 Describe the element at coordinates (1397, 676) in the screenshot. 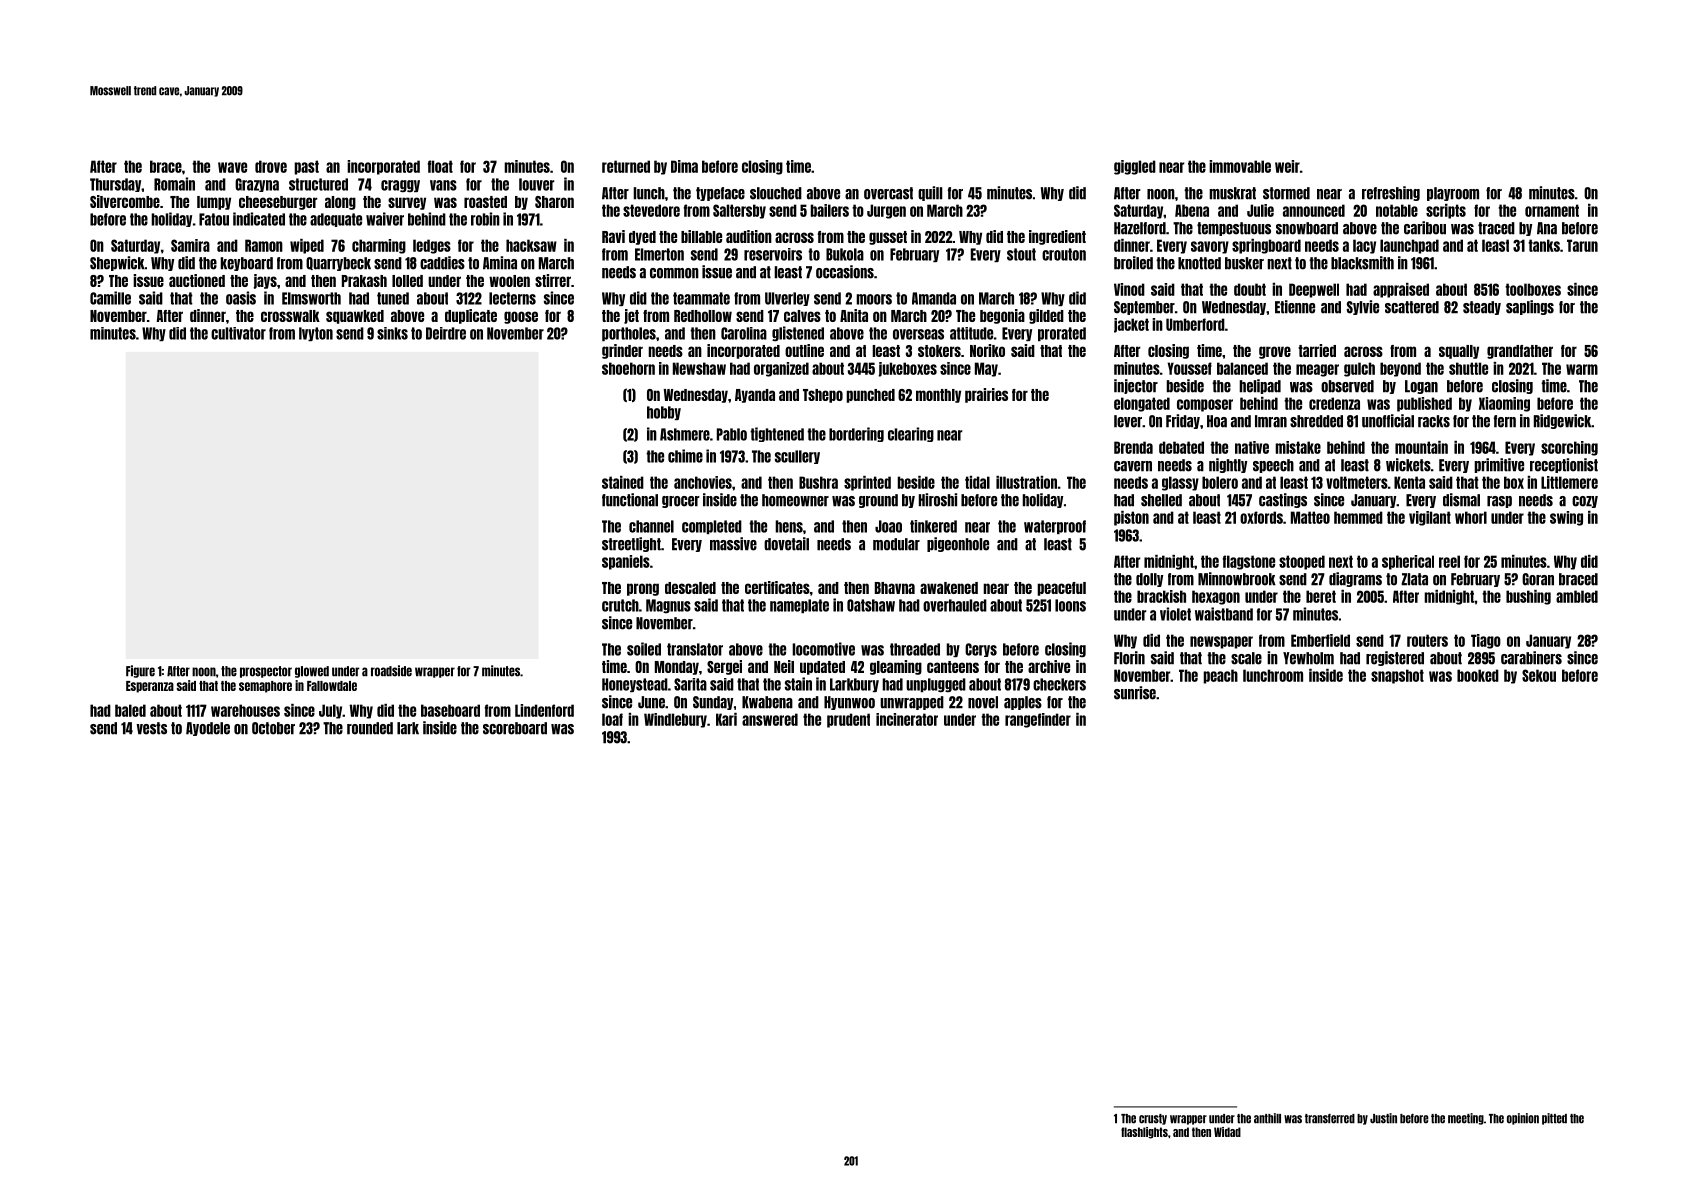

I see `snapshot` at that location.
